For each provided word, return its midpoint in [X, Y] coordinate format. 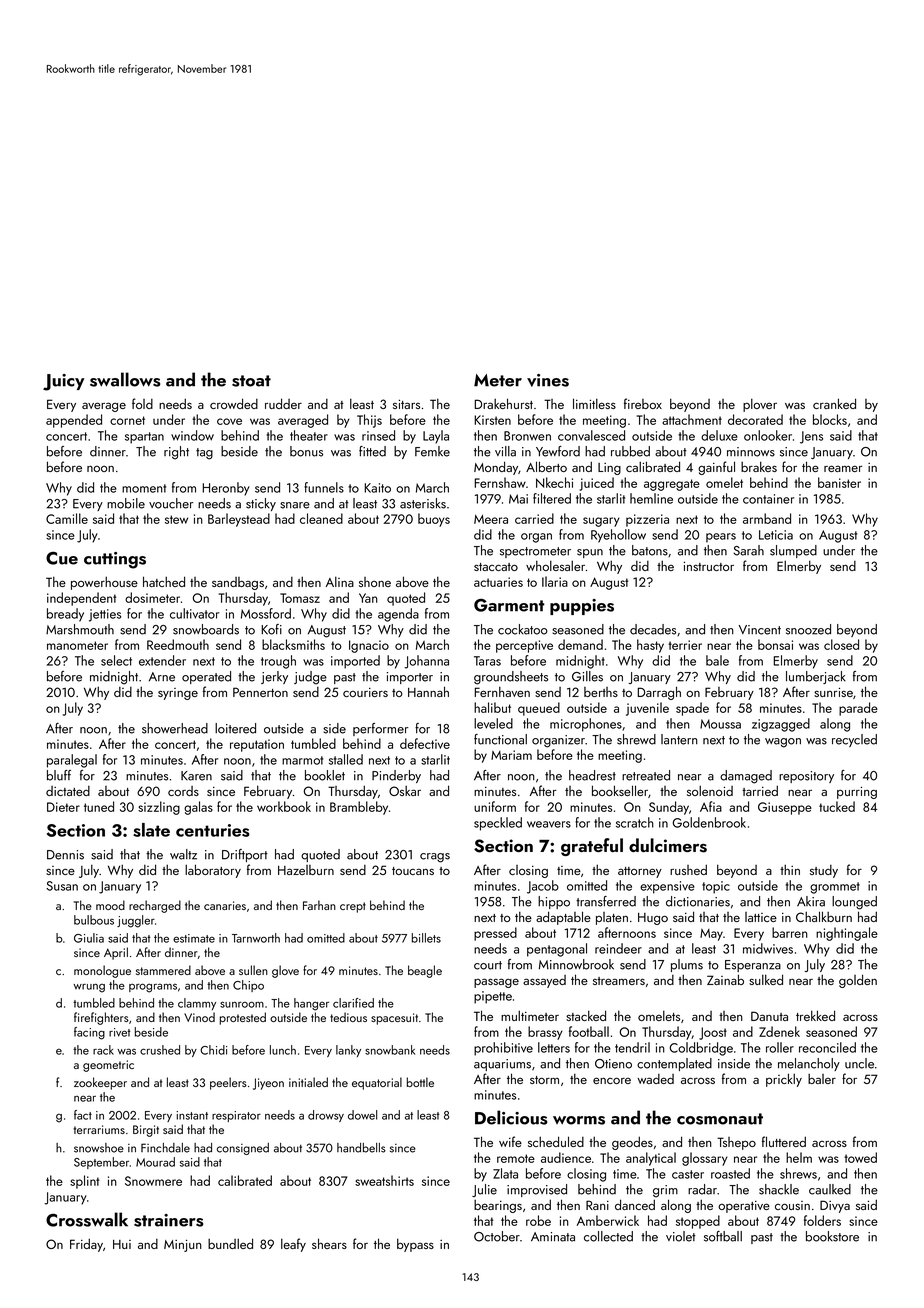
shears [329, 1243]
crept [353, 907]
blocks [830, 419]
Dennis [65, 855]
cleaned [321, 518]
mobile [126, 503]
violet [681, 1236]
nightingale [847, 934]
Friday [86, 1245]
